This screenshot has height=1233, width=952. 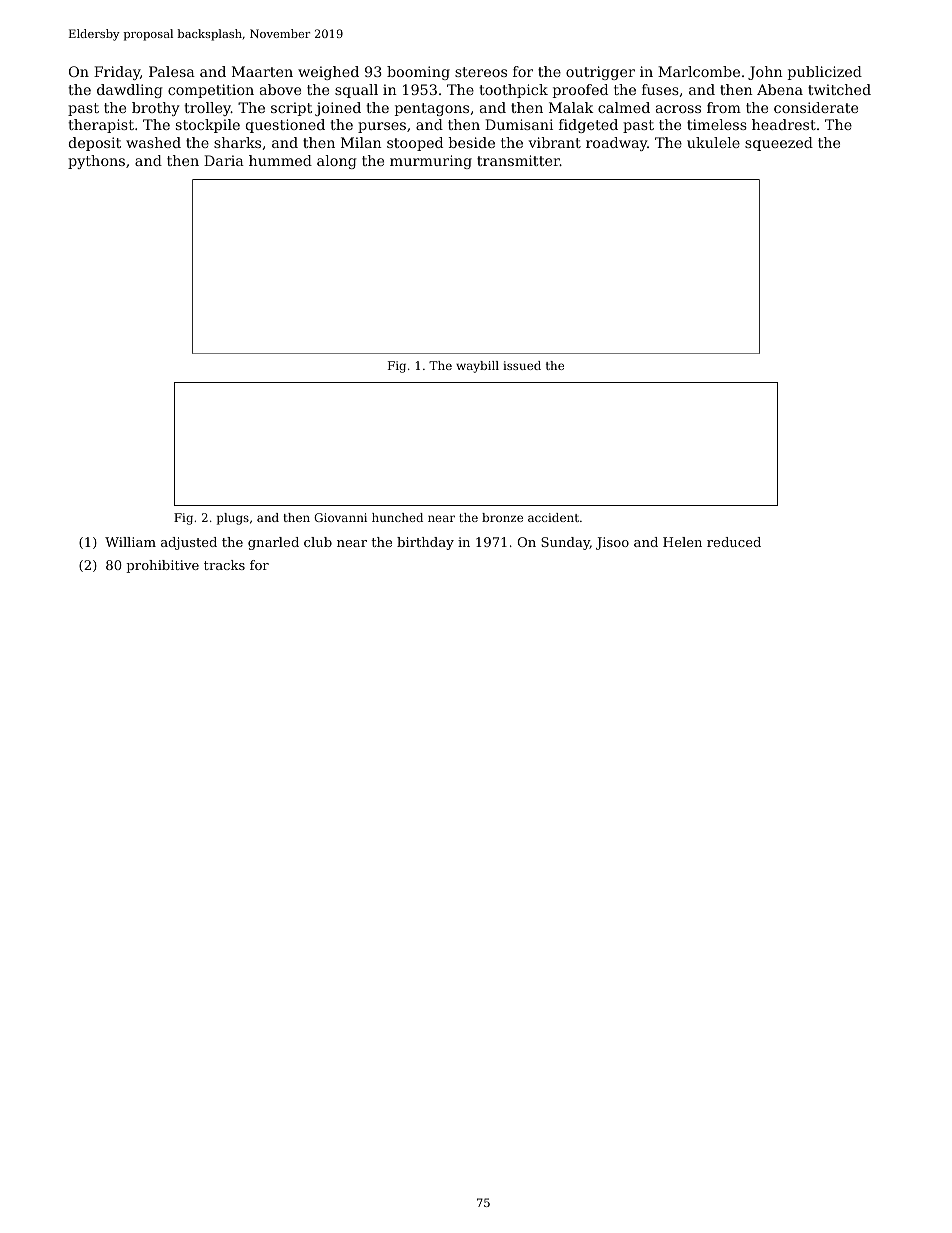 I want to click on stereos, so click(x=481, y=72).
